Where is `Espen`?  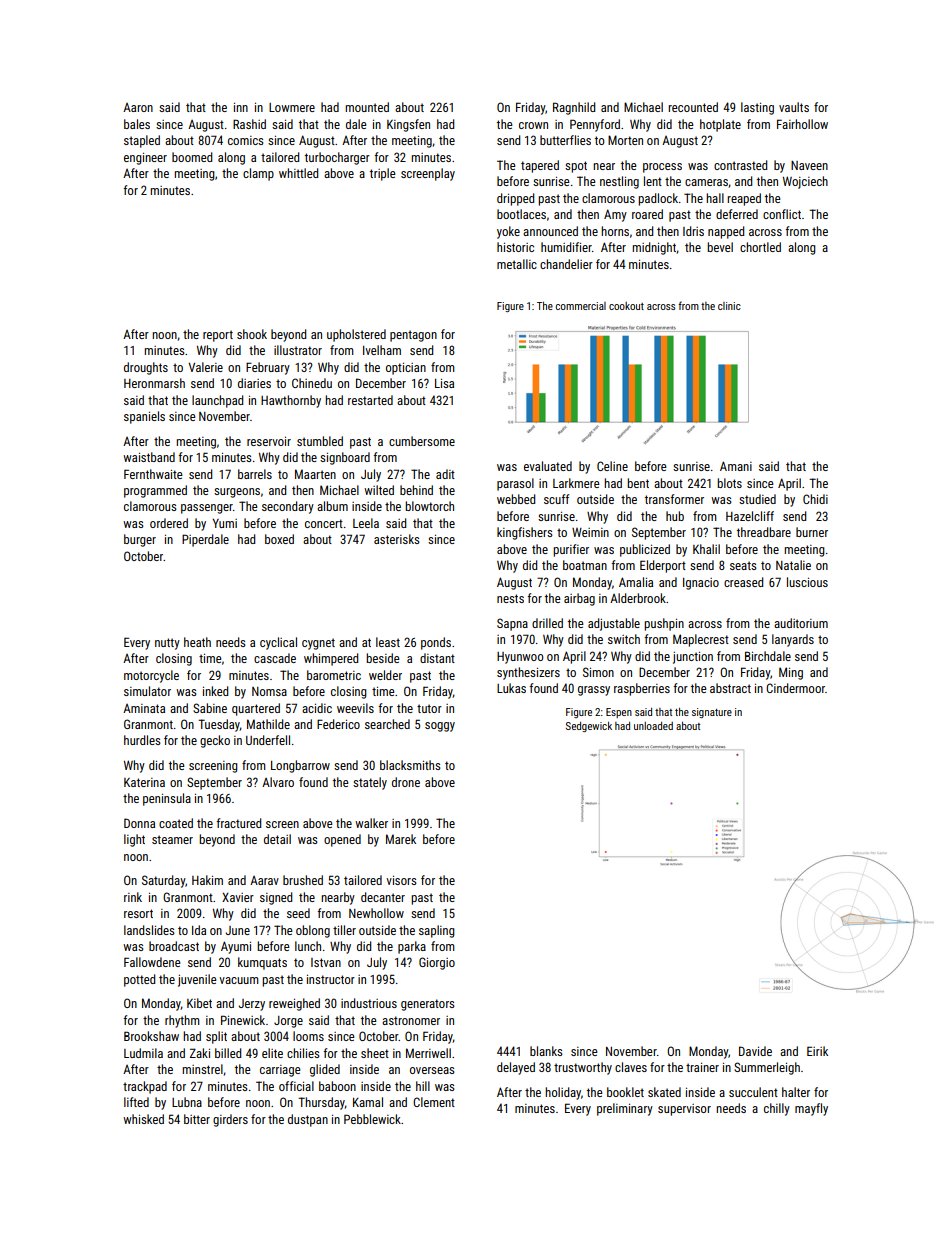
Espen is located at coordinates (619, 713).
